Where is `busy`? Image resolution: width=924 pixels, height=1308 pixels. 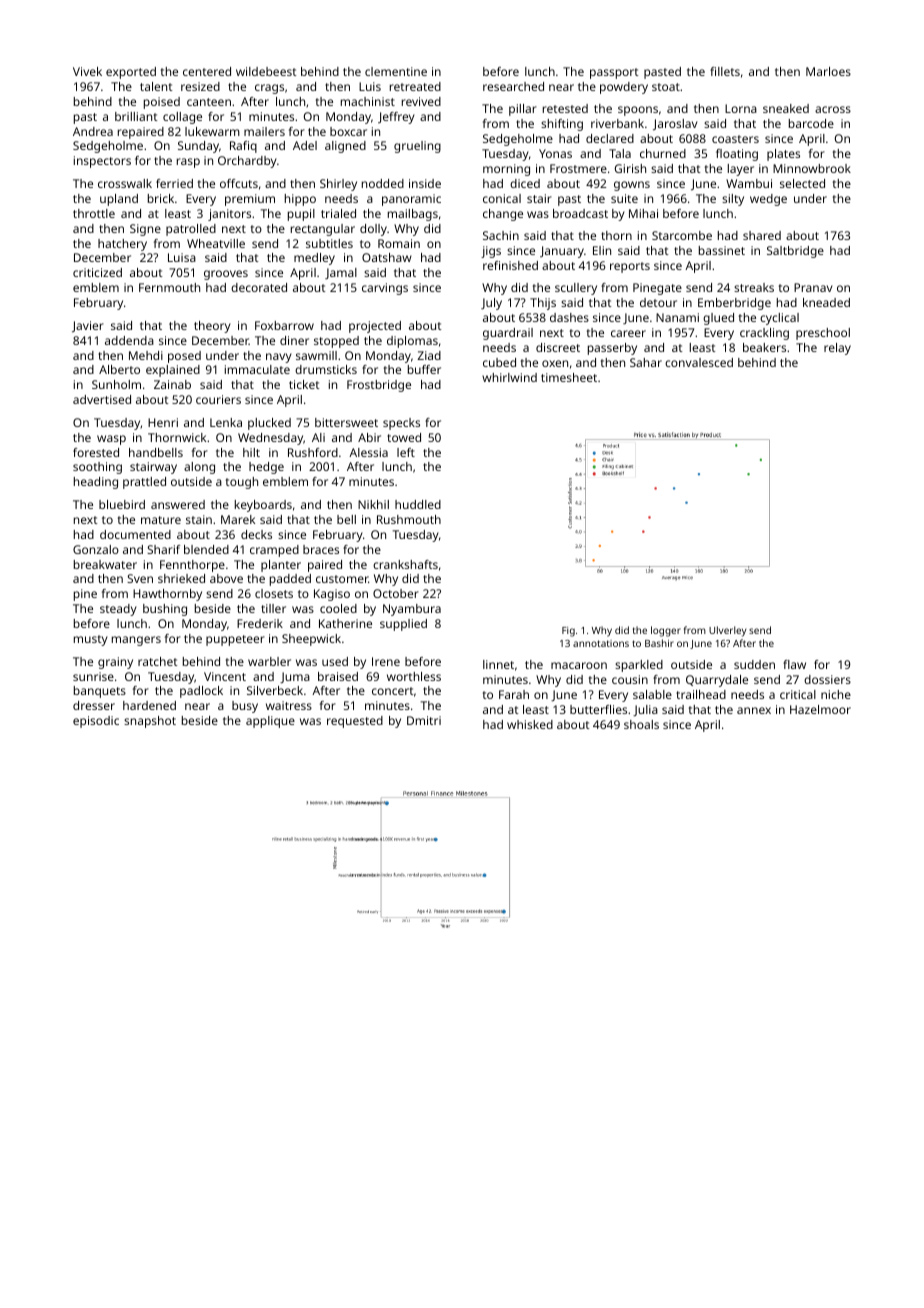
busy is located at coordinates (245, 707).
